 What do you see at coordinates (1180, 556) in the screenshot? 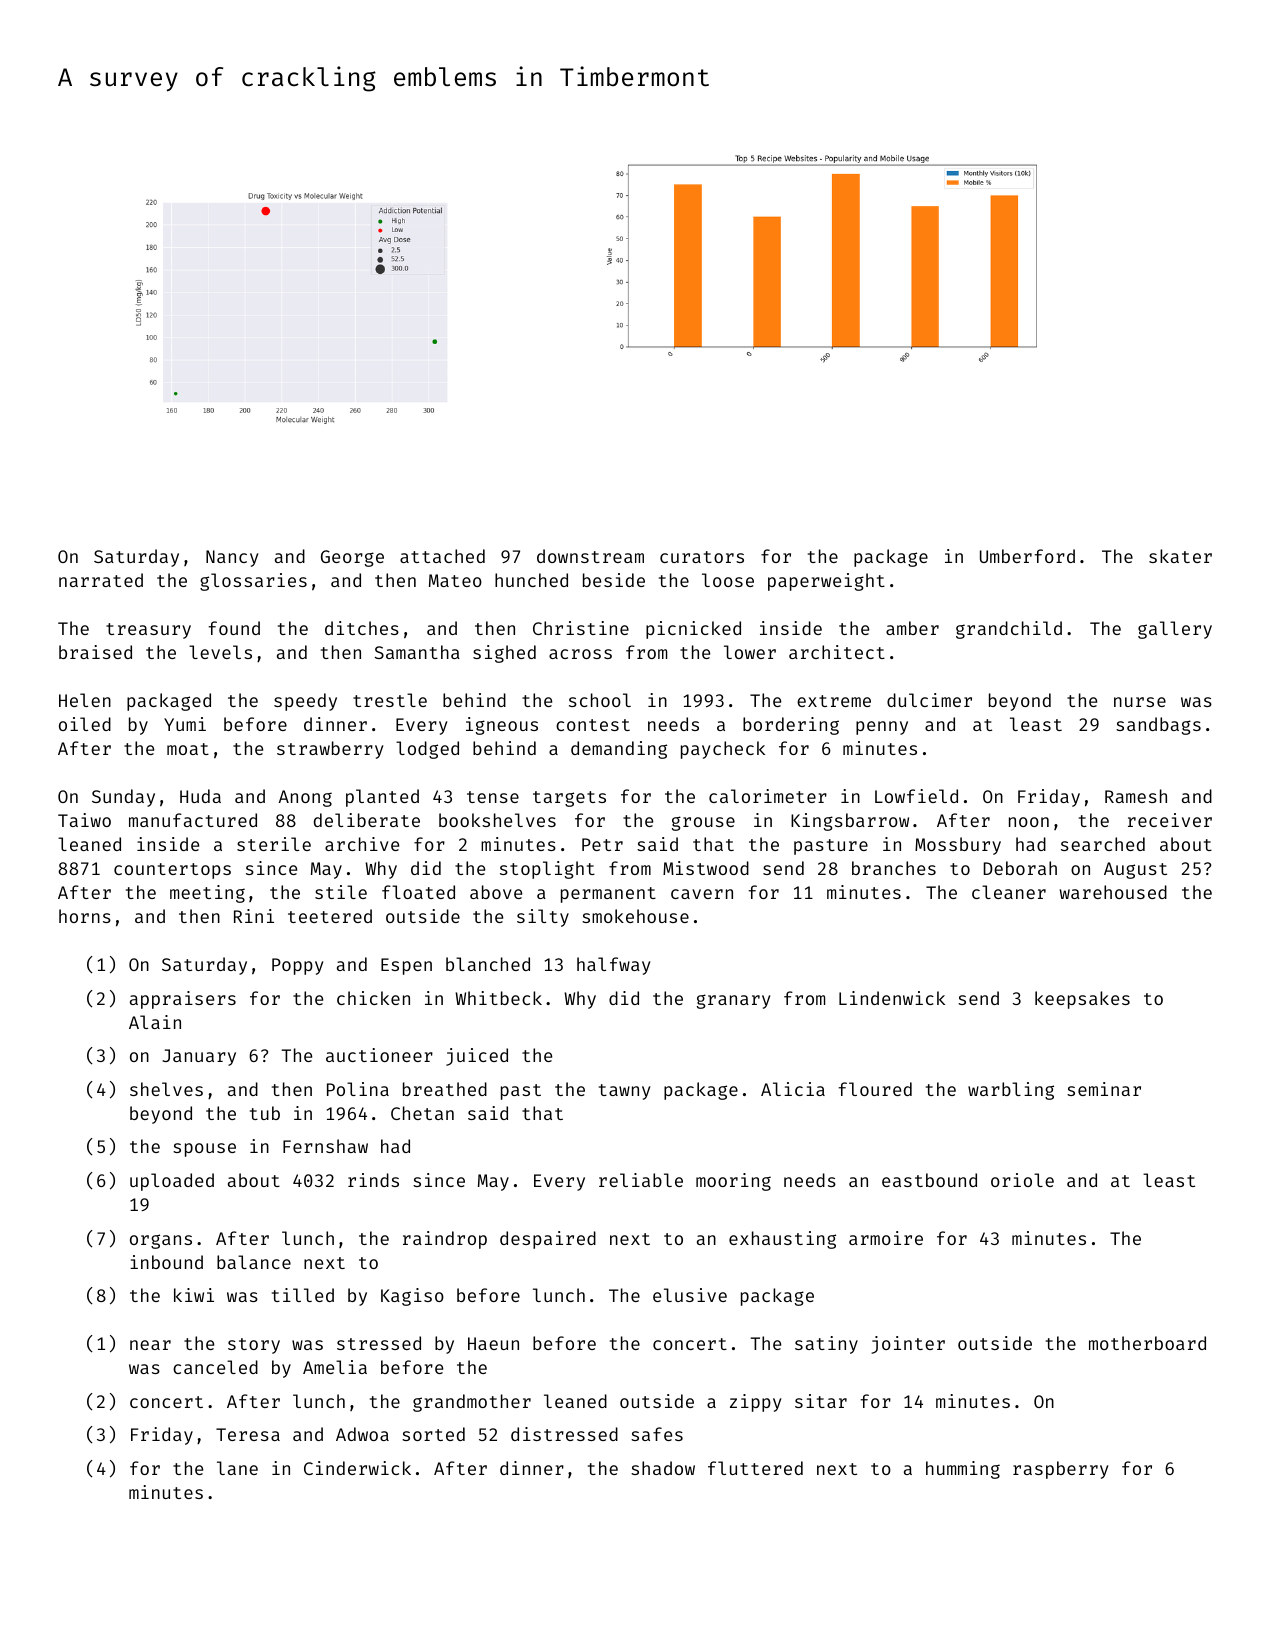
I see `skater` at bounding box center [1180, 556].
